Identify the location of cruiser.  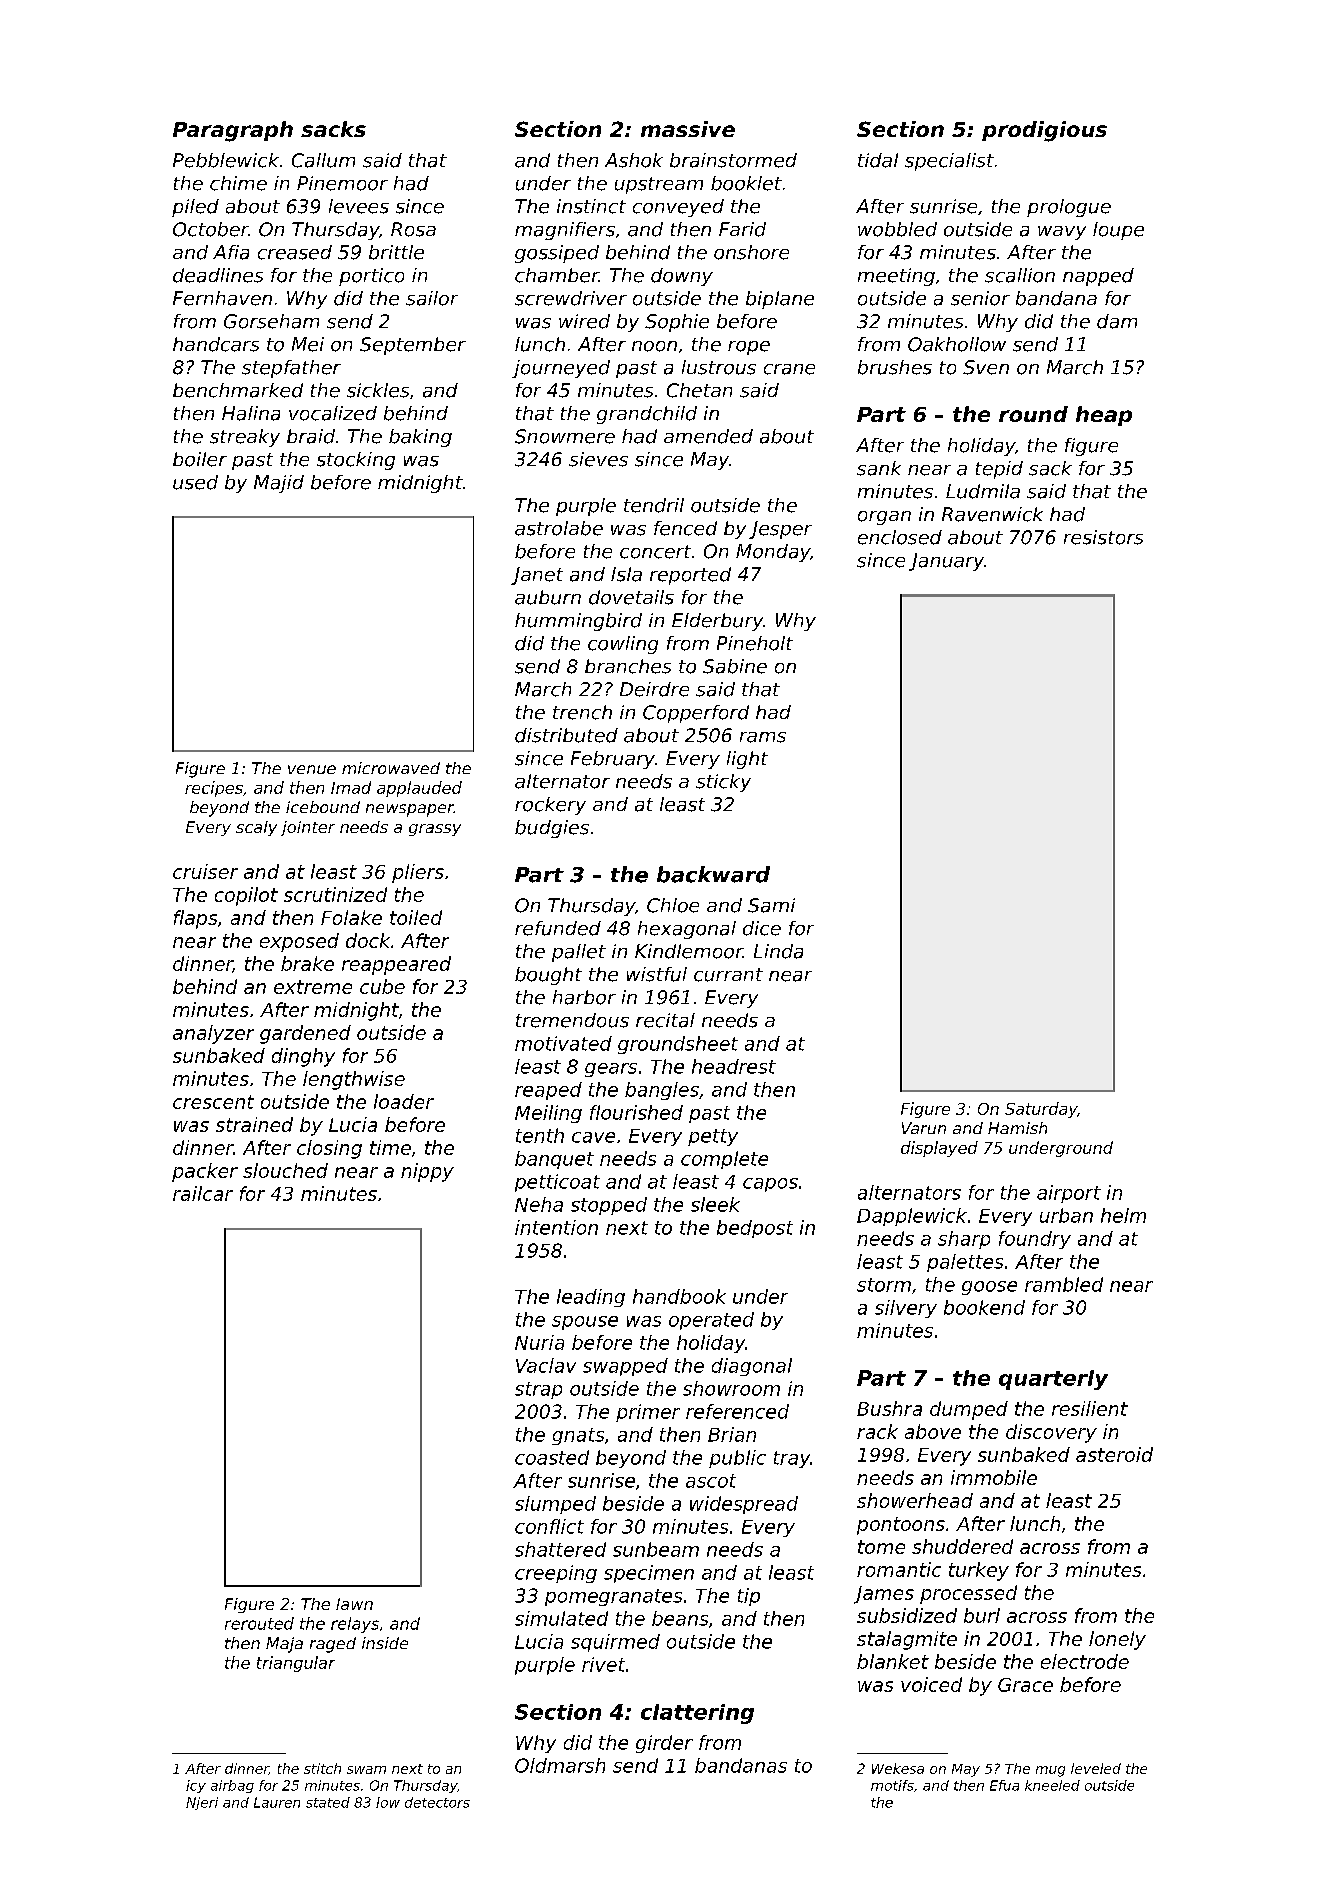
(205, 871).
